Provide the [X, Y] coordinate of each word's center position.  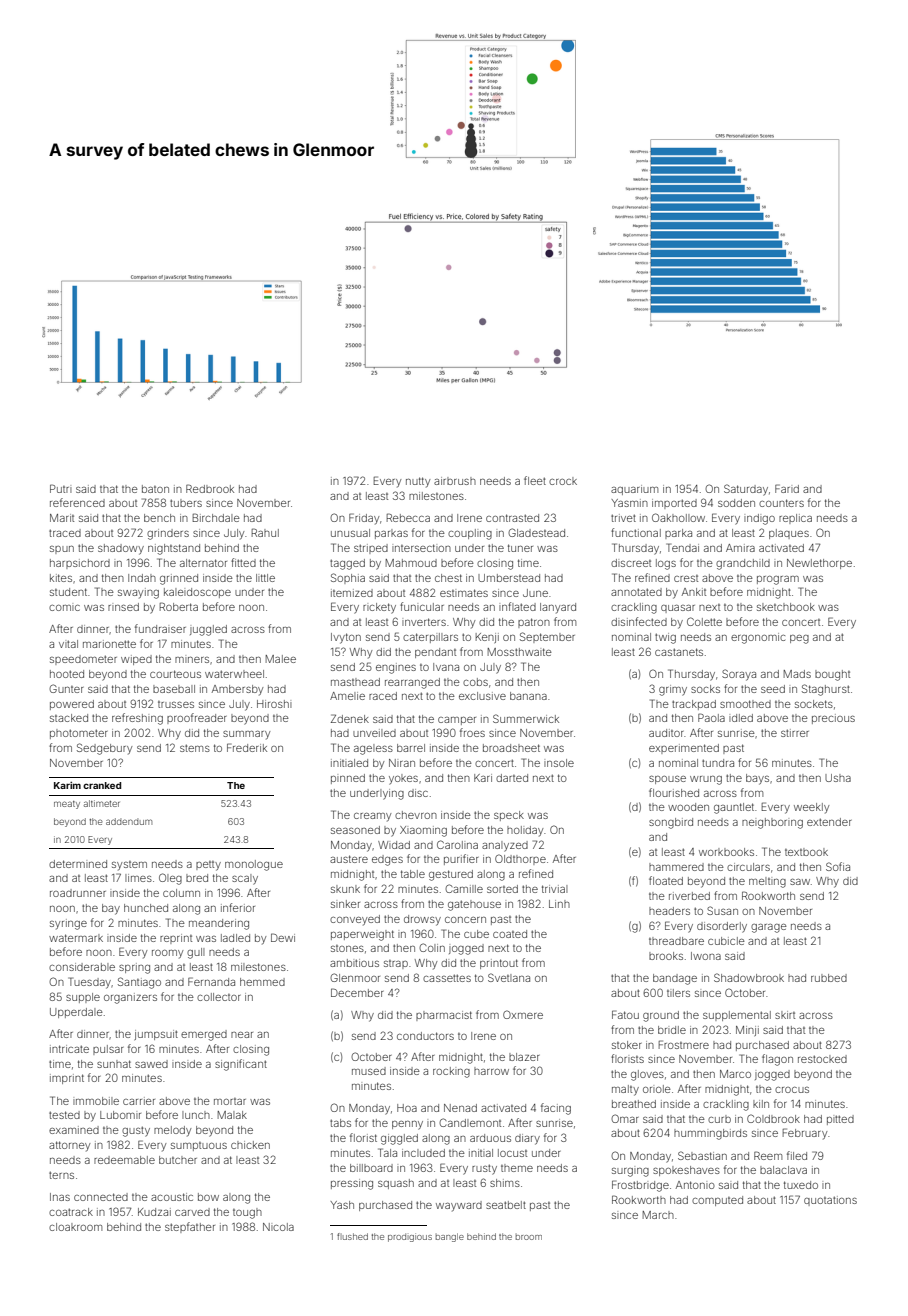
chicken [250, 1145]
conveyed [355, 920]
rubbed [829, 978]
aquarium [634, 490]
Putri [61, 488]
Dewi [283, 937]
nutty [418, 482]
